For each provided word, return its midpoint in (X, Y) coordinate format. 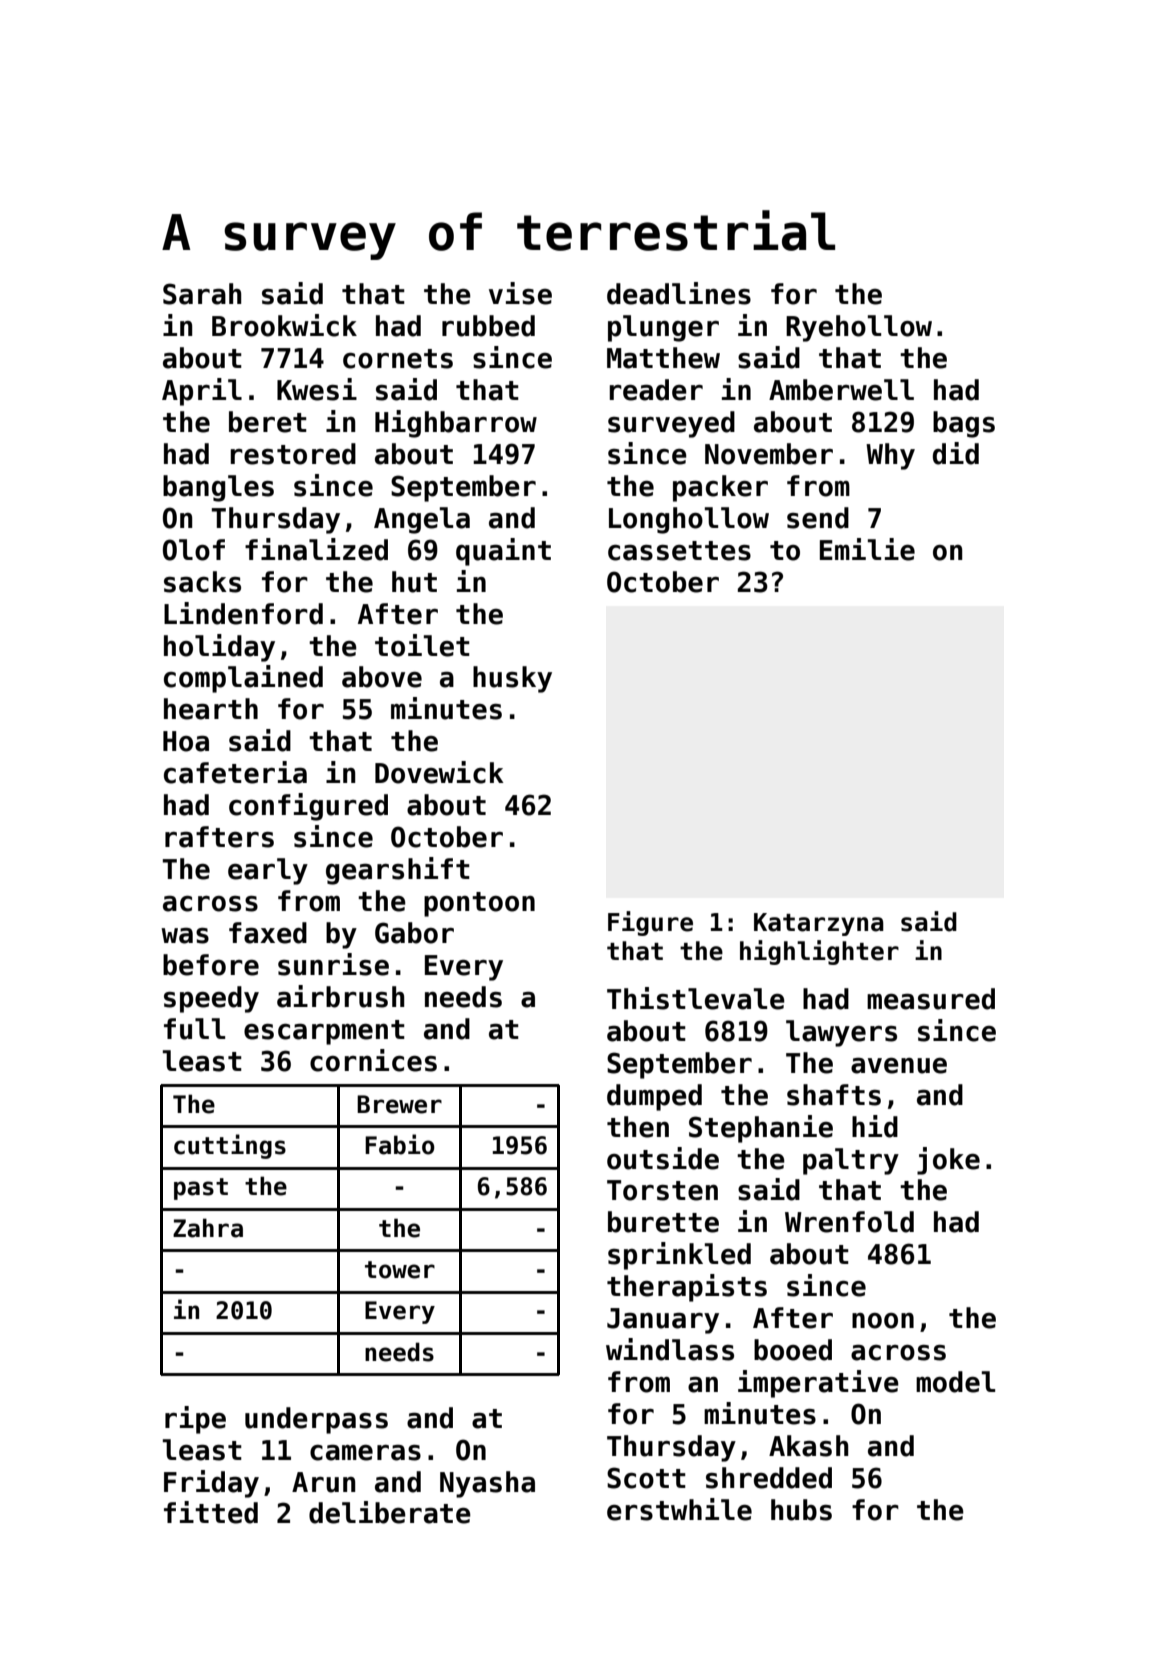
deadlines (679, 293)
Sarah (202, 294)
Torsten (662, 1190)
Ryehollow (859, 328)
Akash (808, 1446)
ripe (195, 1420)
